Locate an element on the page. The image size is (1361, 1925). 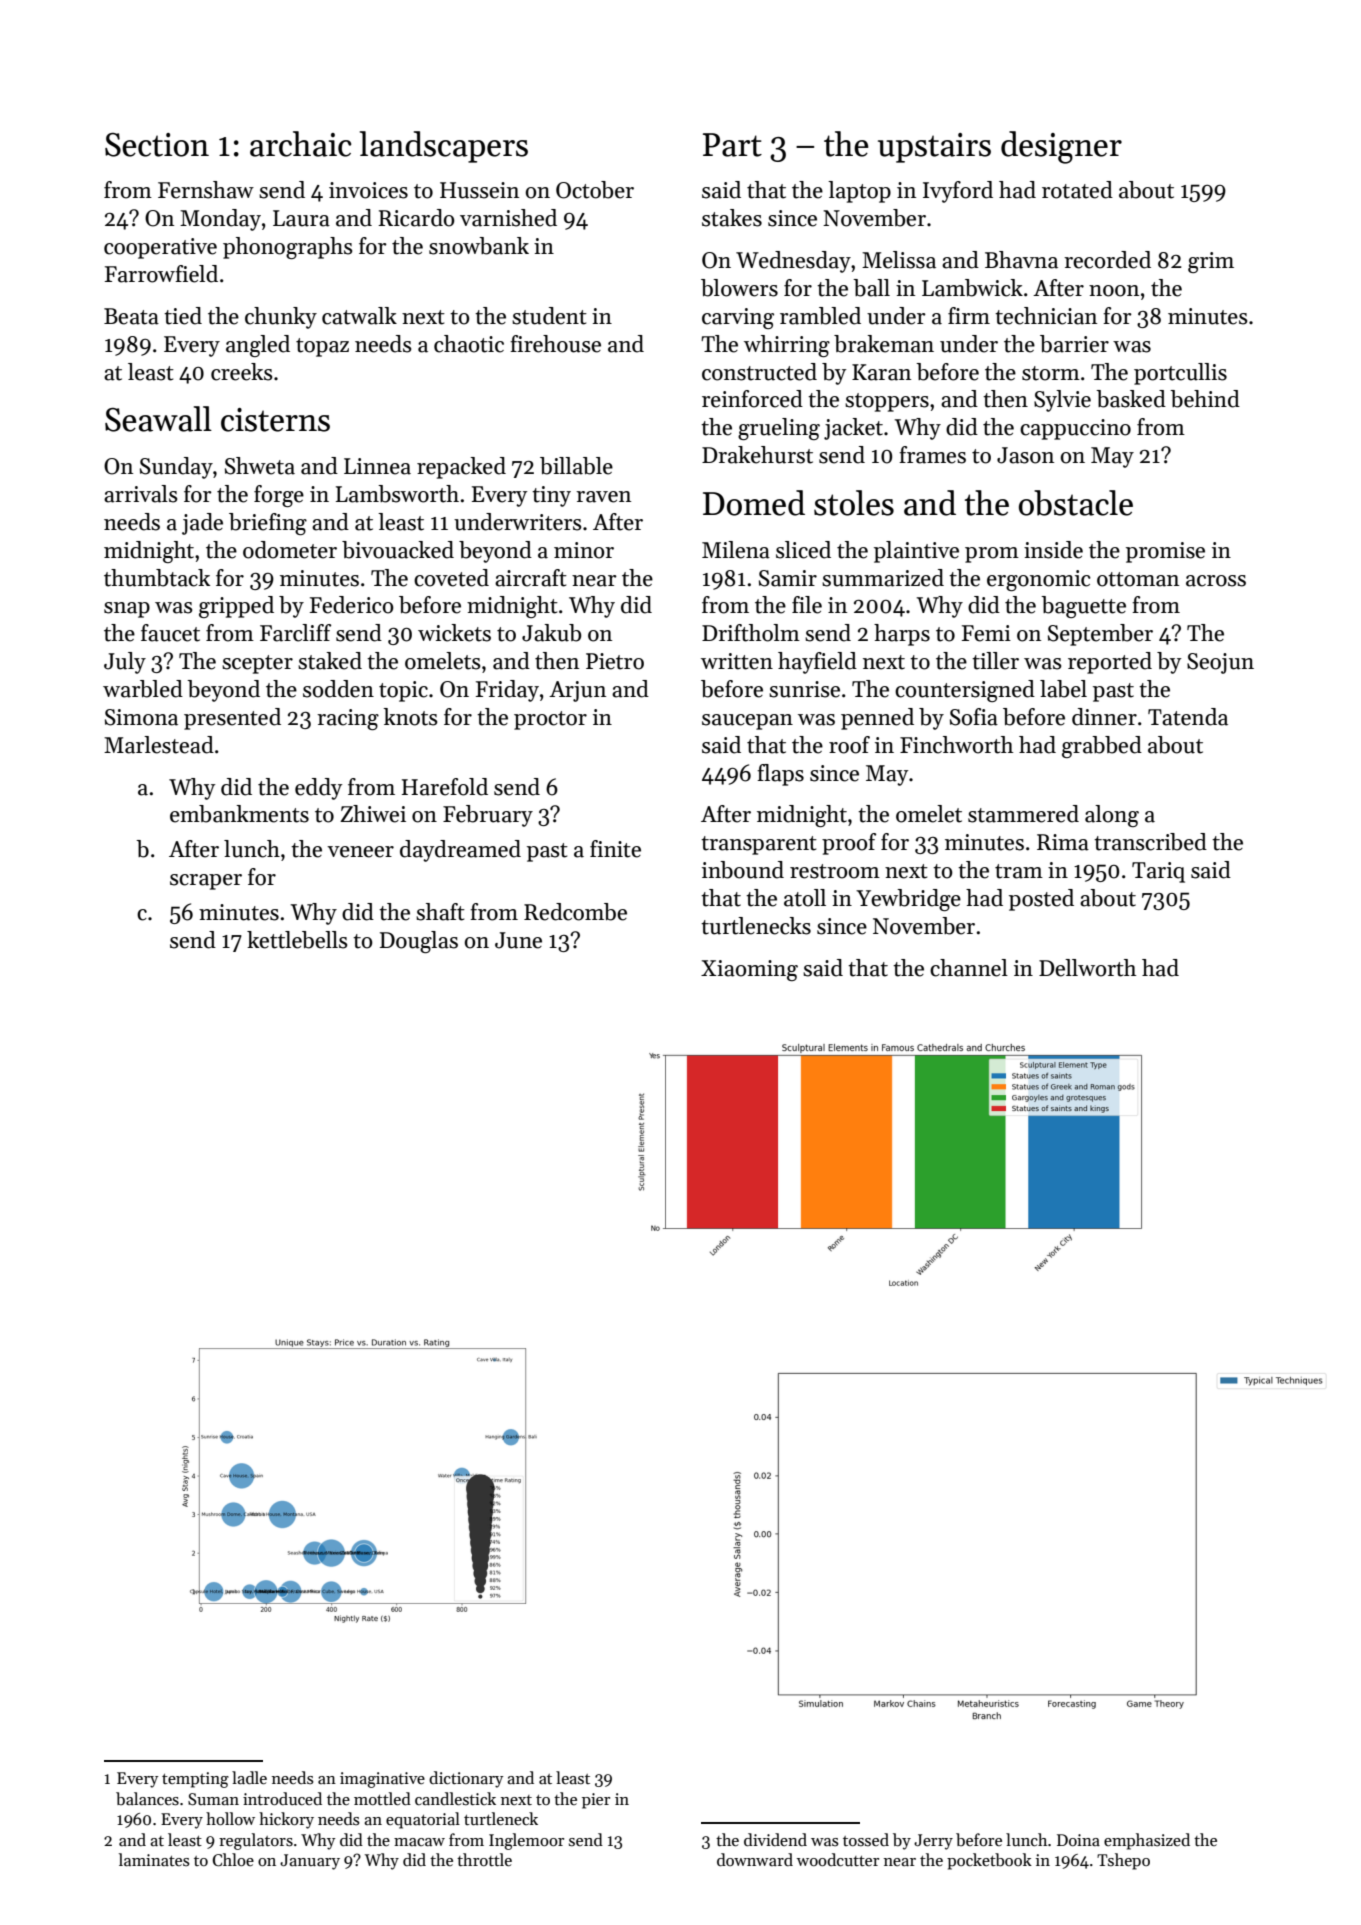
designer is located at coordinates (1061, 147).
